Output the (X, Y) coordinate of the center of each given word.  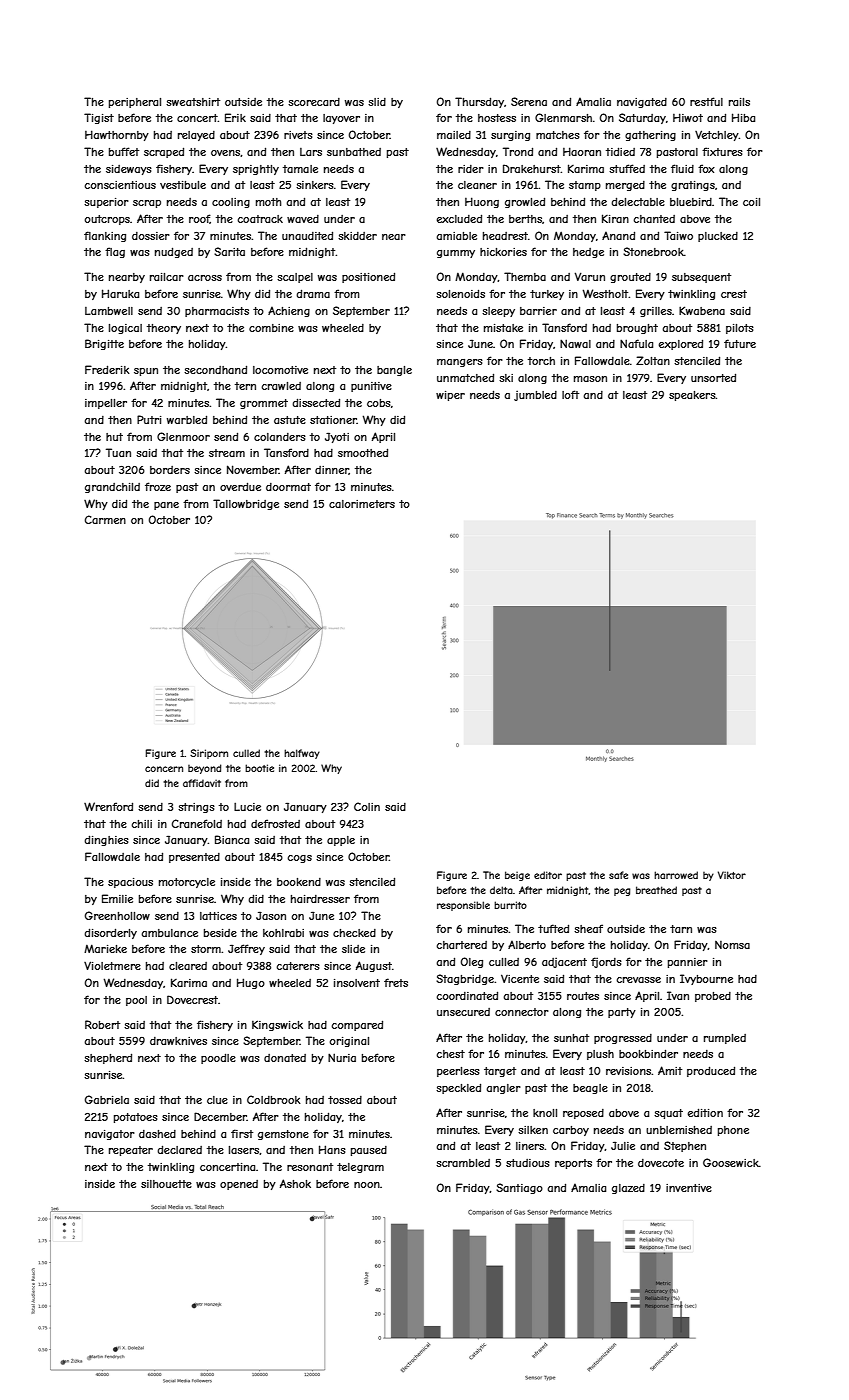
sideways (129, 170)
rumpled (725, 1039)
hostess (497, 118)
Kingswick (277, 1025)
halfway (302, 754)
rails (739, 102)
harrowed (676, 875)
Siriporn (209, 754)
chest (450, 1054)
